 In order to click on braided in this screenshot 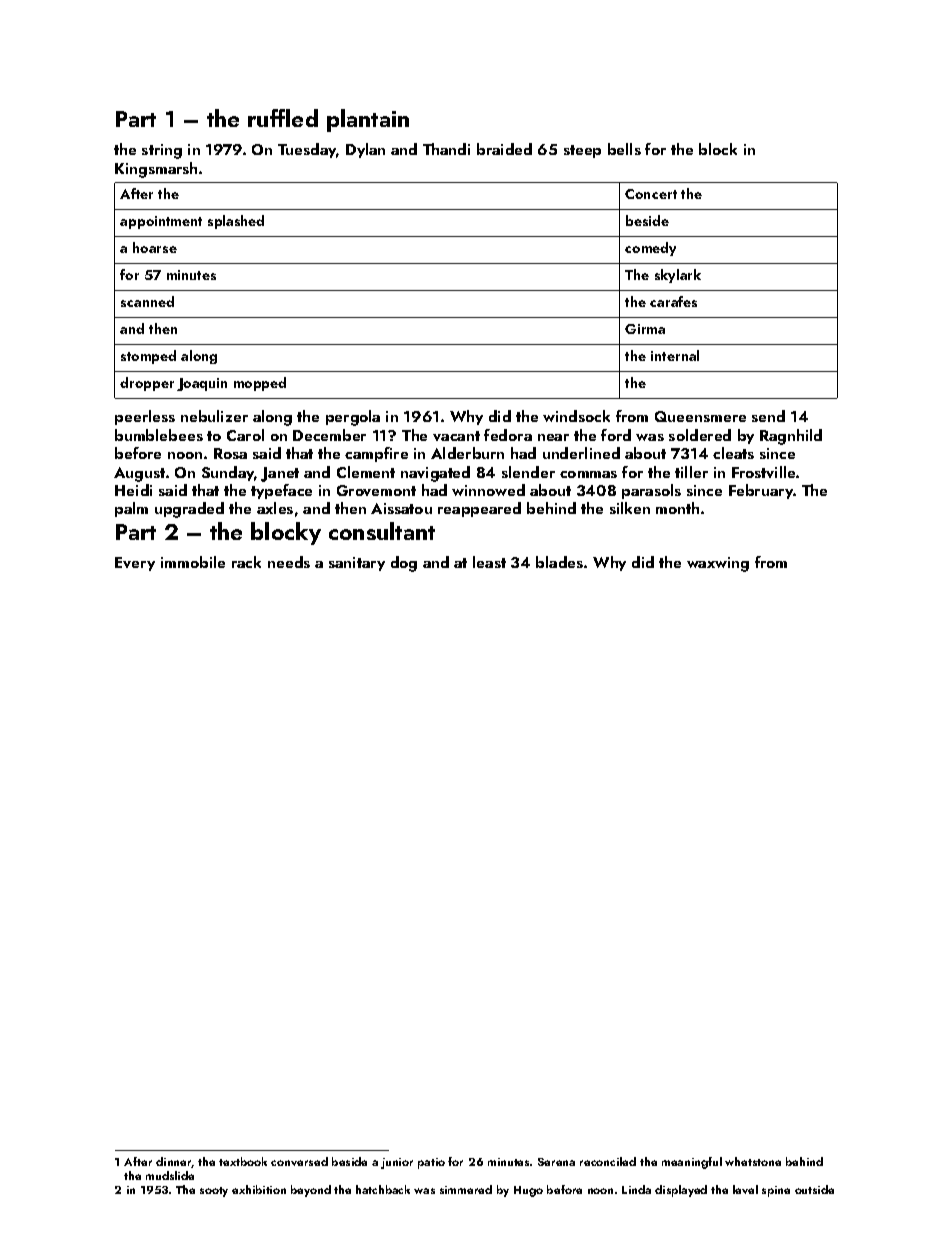, I will do `click(504, 149)`.
